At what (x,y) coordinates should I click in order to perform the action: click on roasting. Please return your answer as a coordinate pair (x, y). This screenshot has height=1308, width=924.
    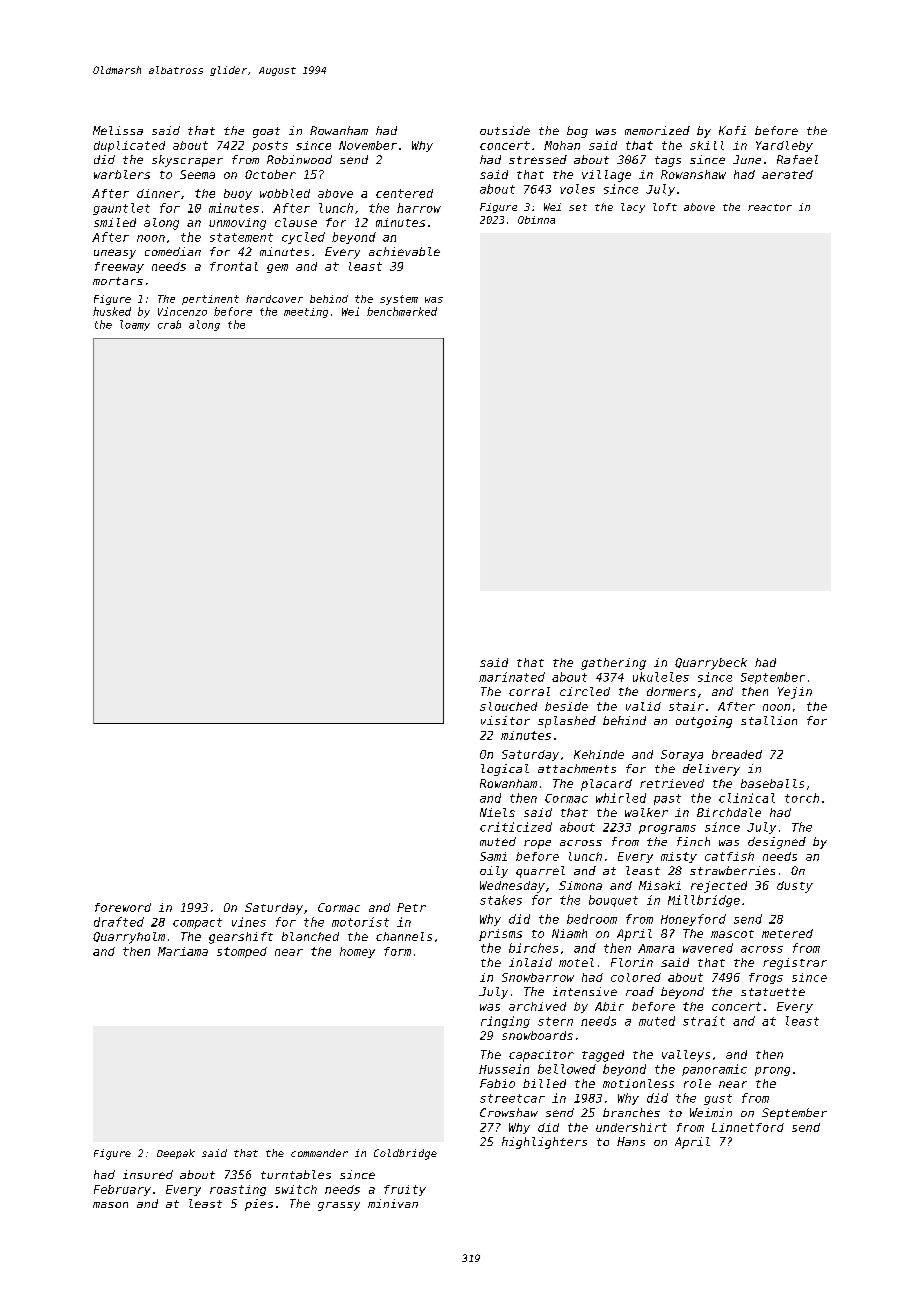
    Looking at the image, I should click on (238, 1190).
